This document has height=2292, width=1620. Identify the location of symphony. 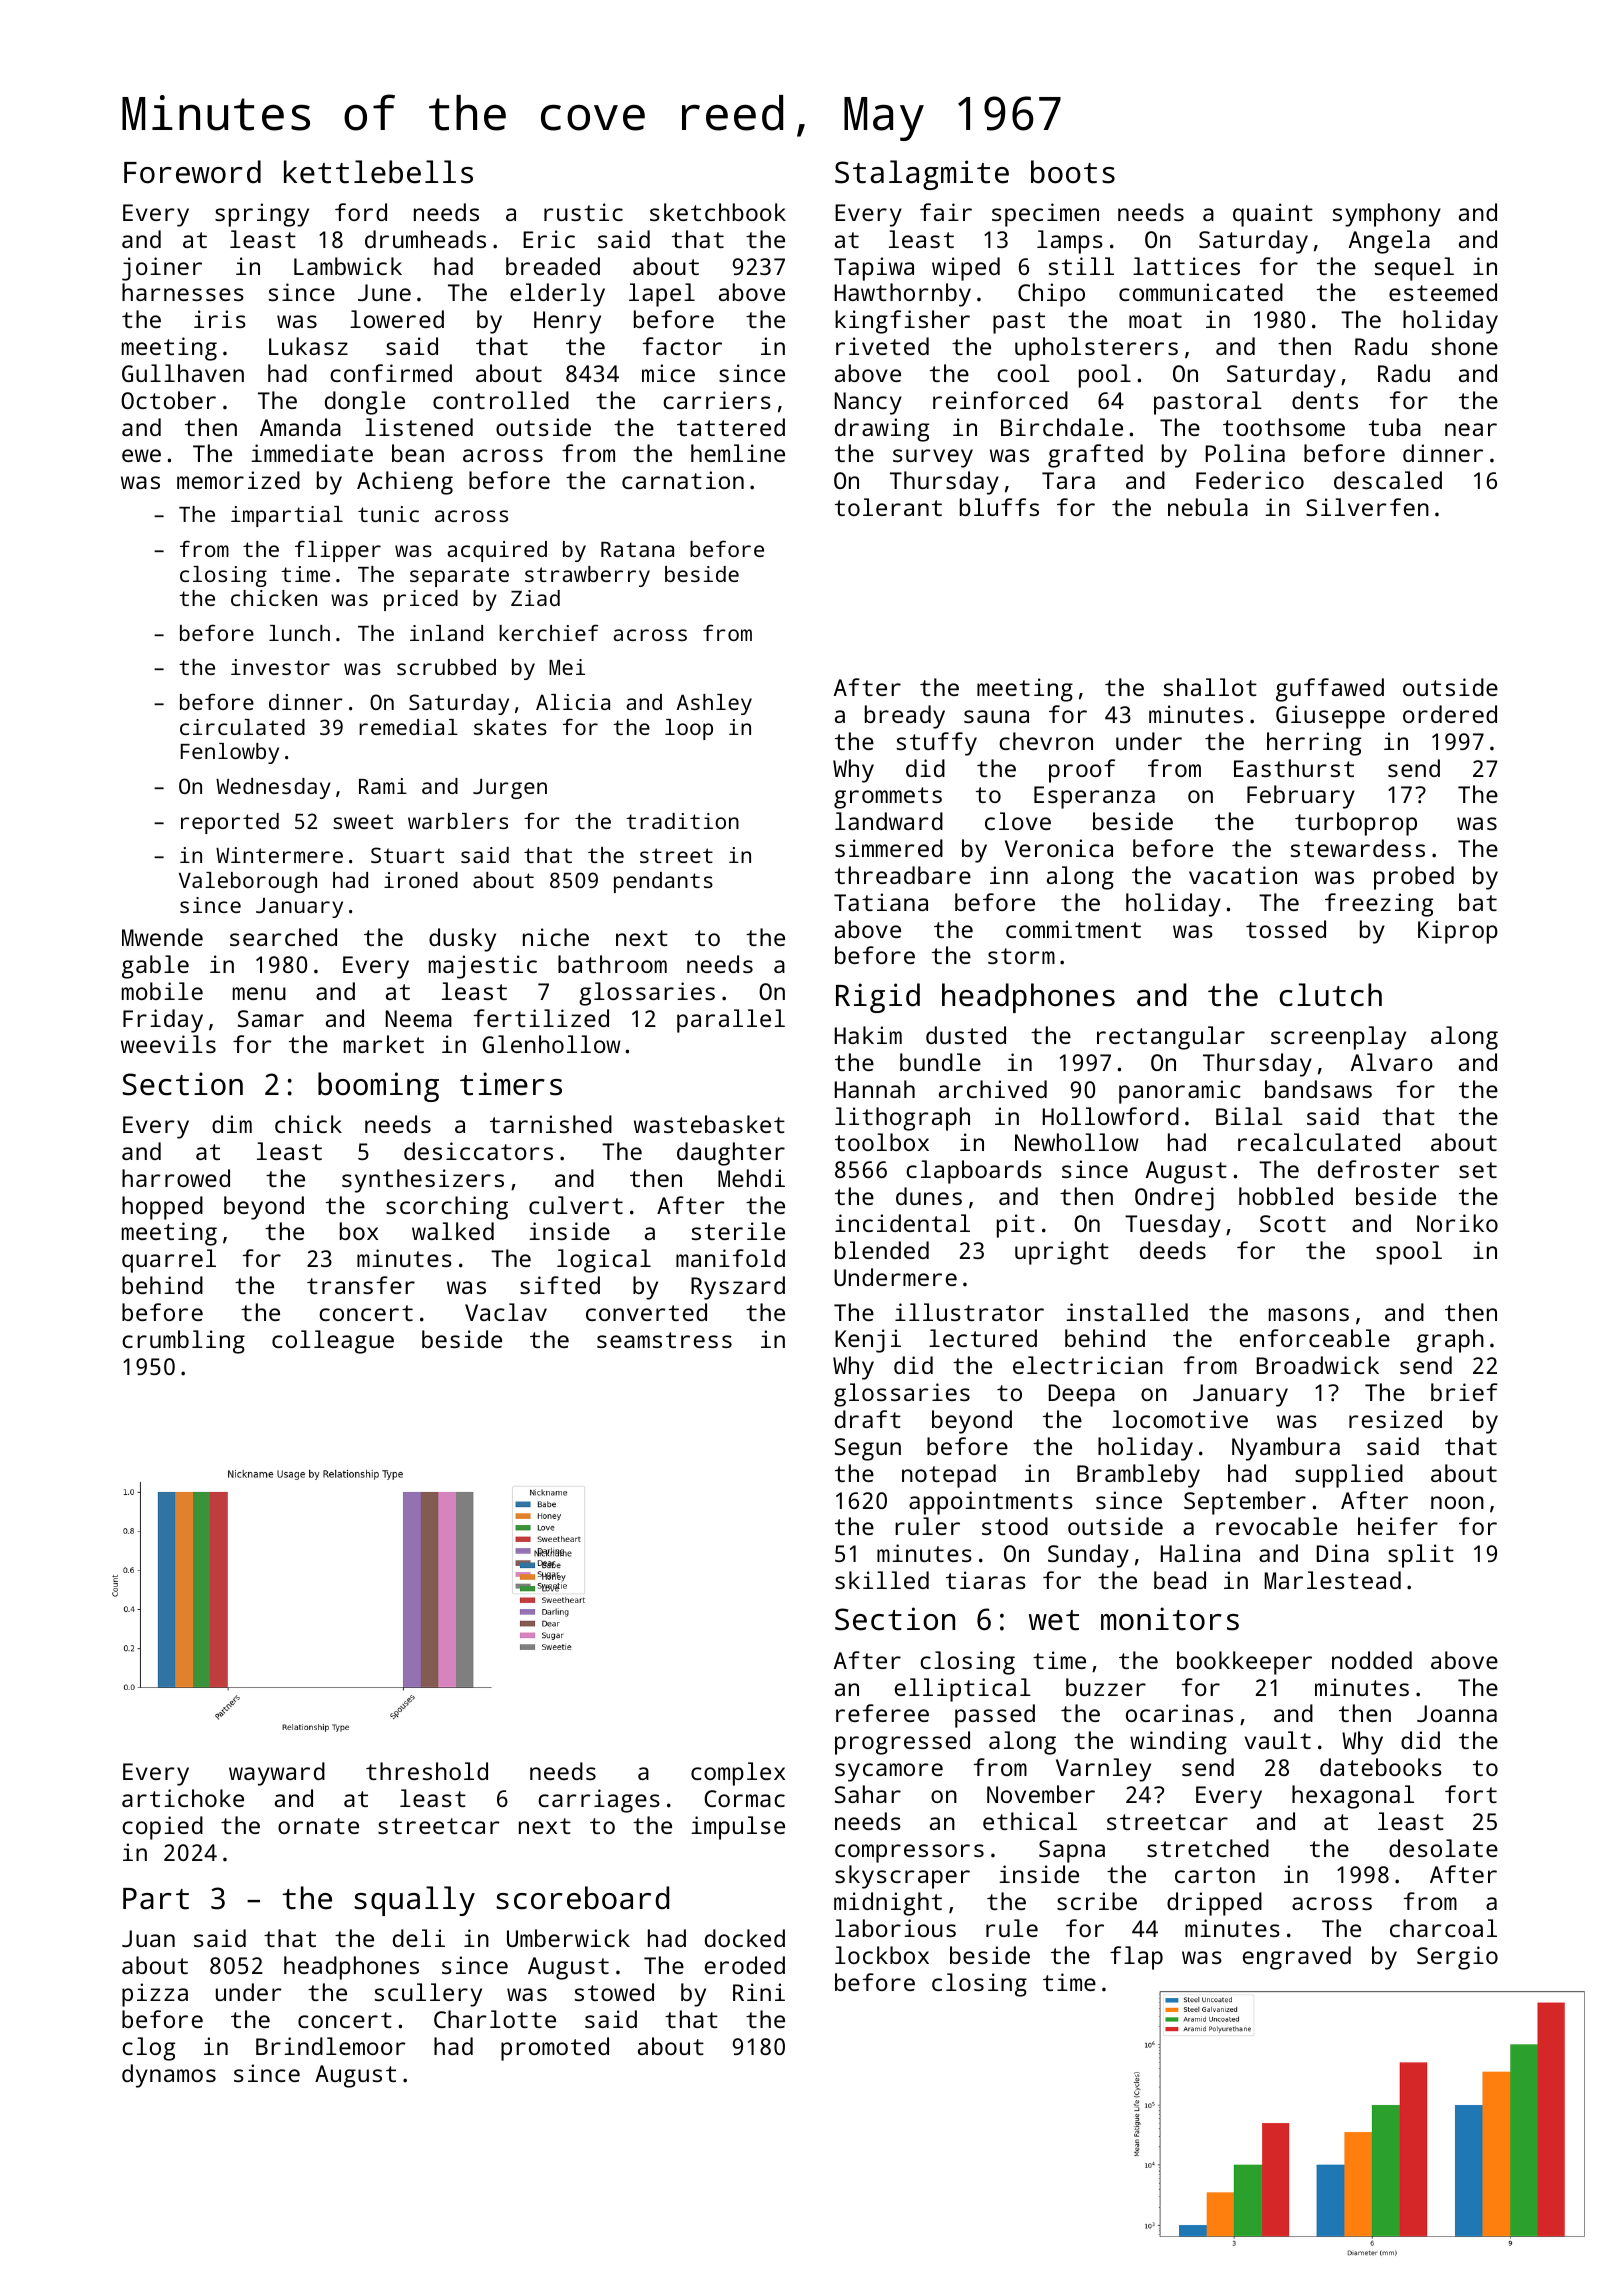
(1387, 215).
